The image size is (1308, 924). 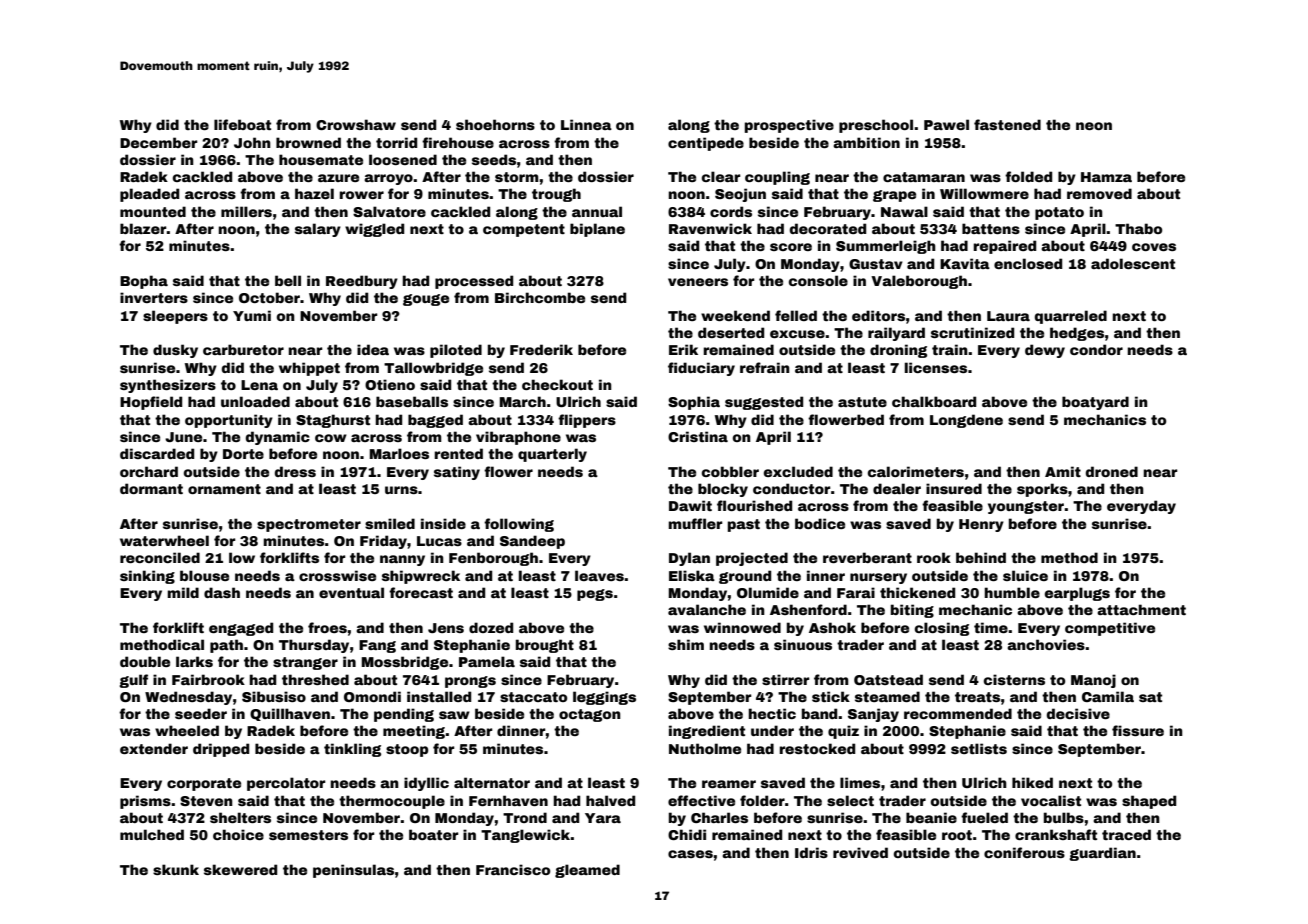 What do you see at coordinates (1138, 228) in the screenshot?
I see `Thabo` at bounding box center [1138, 228].
